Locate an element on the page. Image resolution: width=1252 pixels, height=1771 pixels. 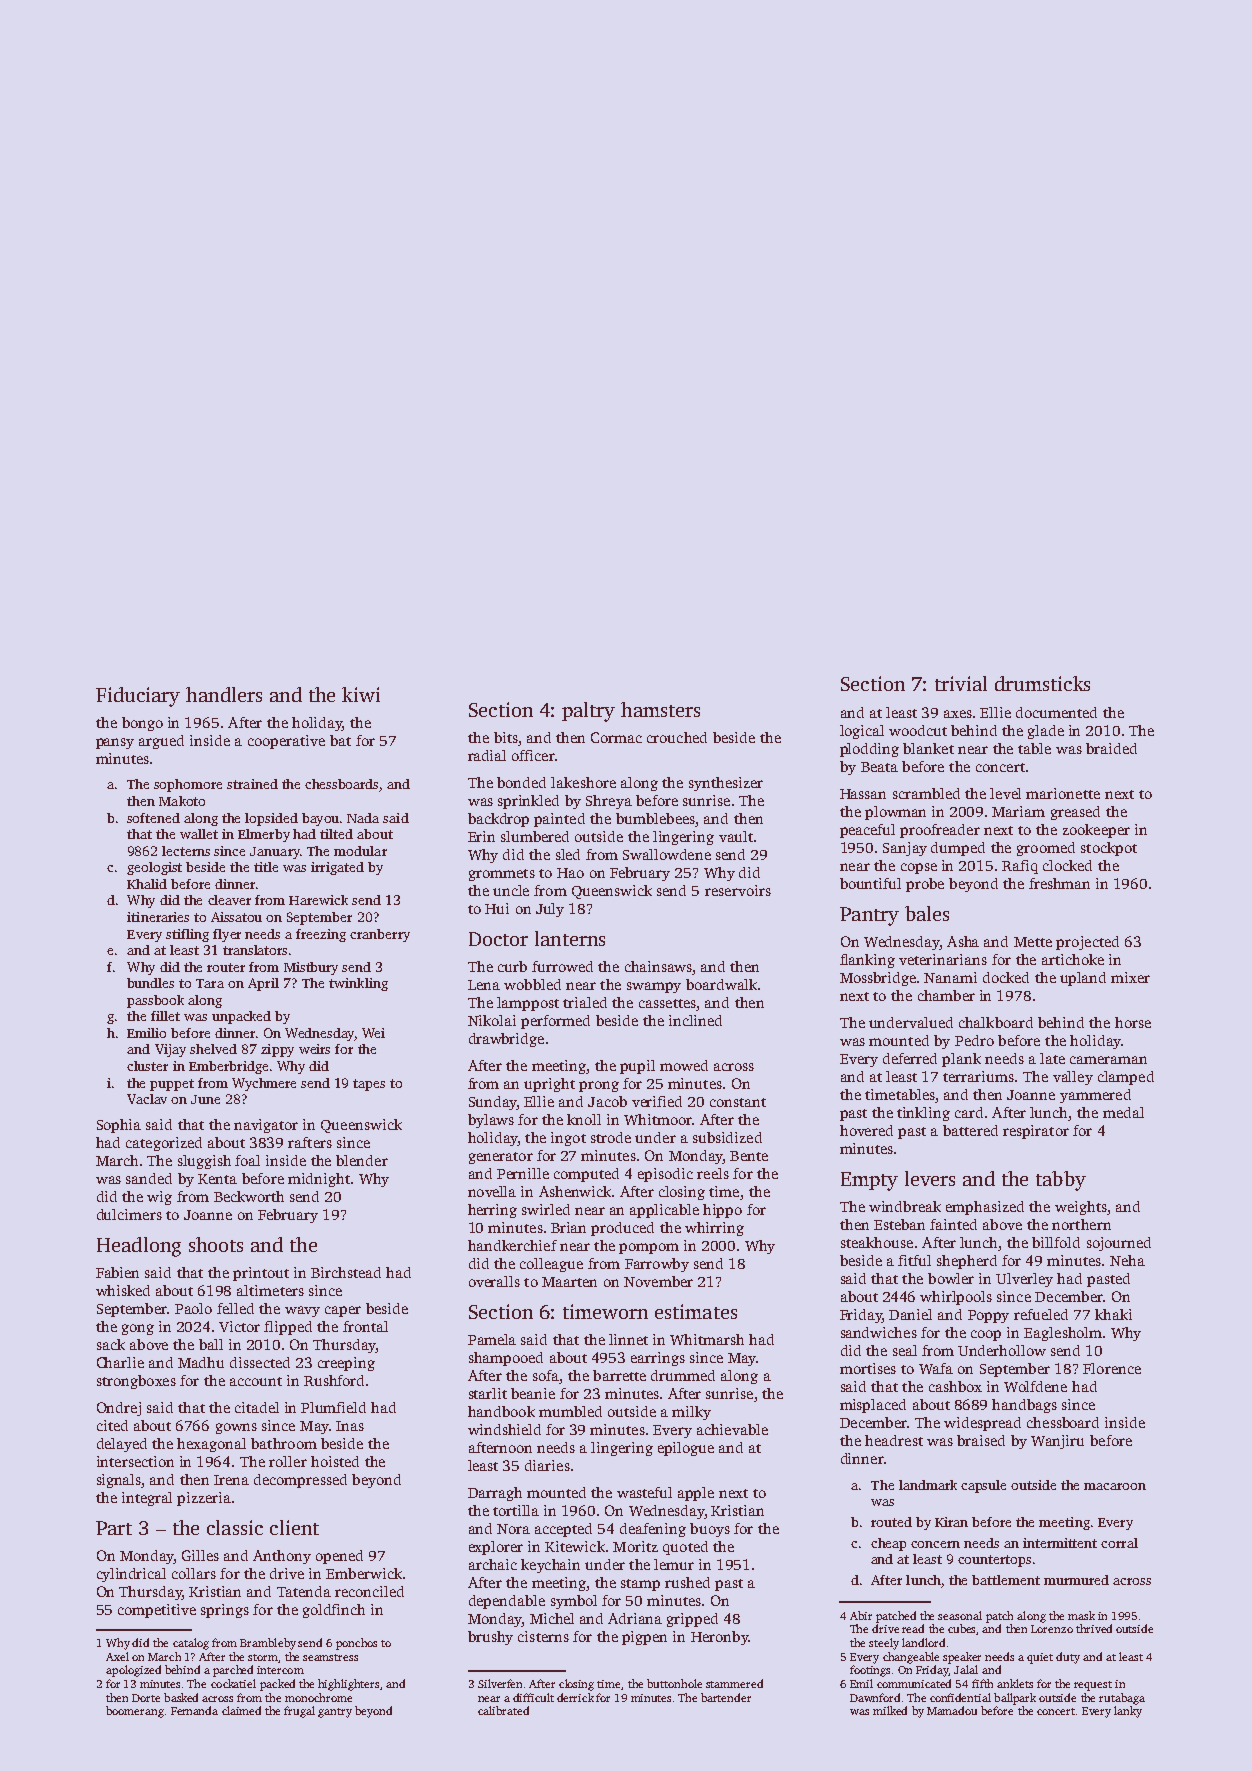
subsidized is located at coordinates (727, 1137).
